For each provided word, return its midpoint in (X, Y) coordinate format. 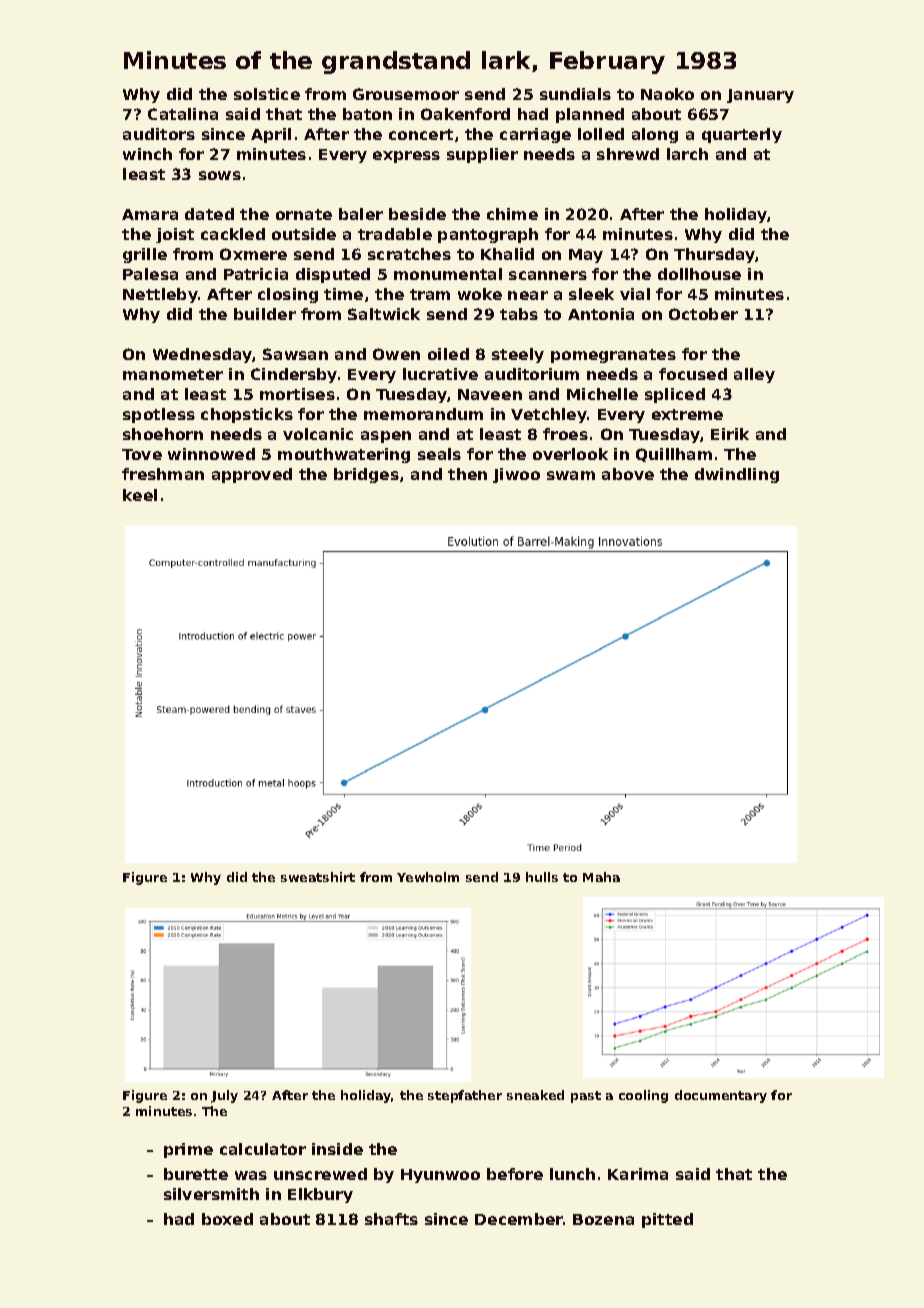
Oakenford (465, 114)
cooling (643, 1096)
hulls (542, 877)
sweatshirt (318, 877)
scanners (548, 275)
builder (265, 314)
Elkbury (320, 1195)
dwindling (737, 475)
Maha (601, 877)
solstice (267, 94)
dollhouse (699, 274)
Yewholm (428, 877)
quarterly (742, 135)
